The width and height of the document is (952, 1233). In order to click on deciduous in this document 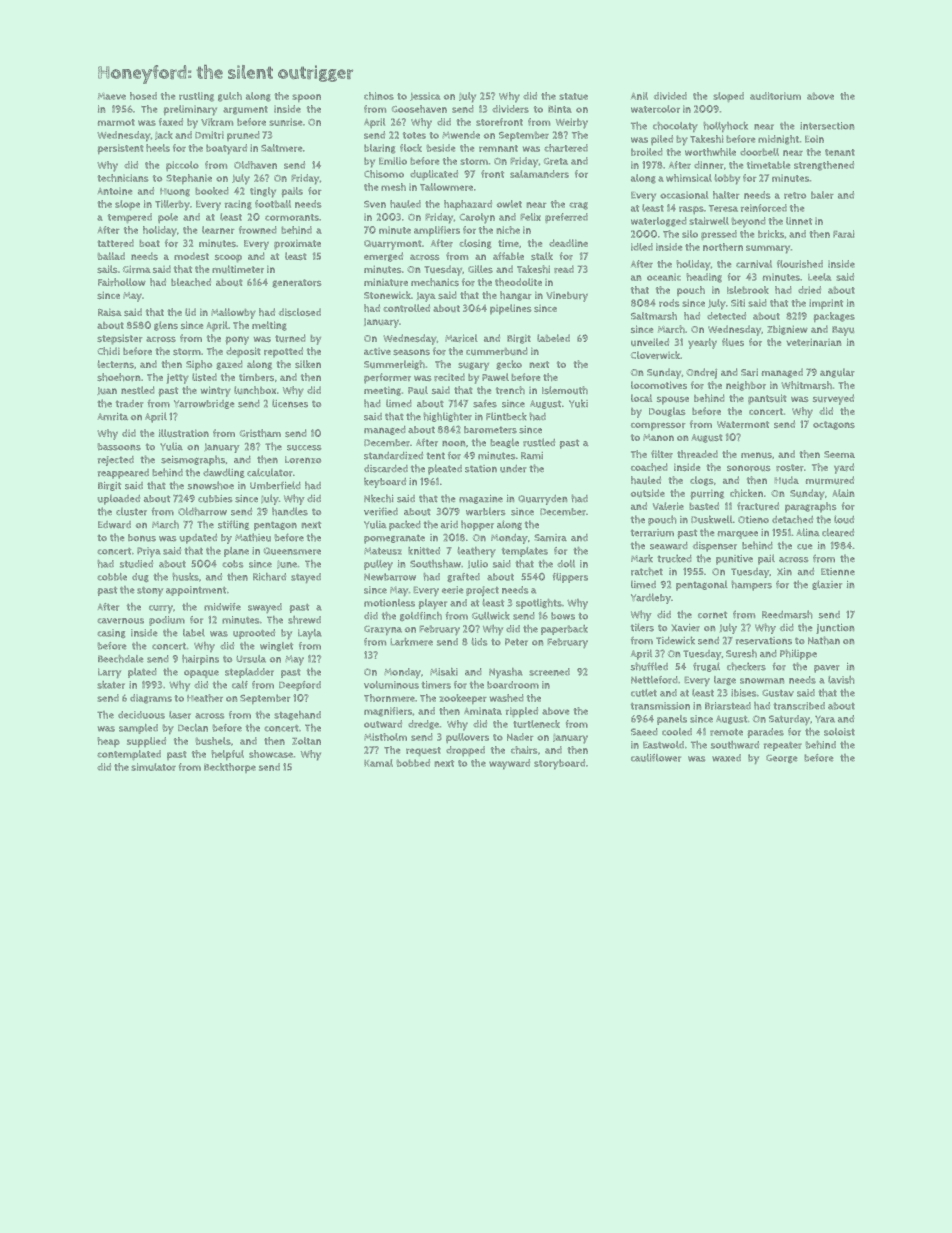, I will do `click(141, 715)`.
